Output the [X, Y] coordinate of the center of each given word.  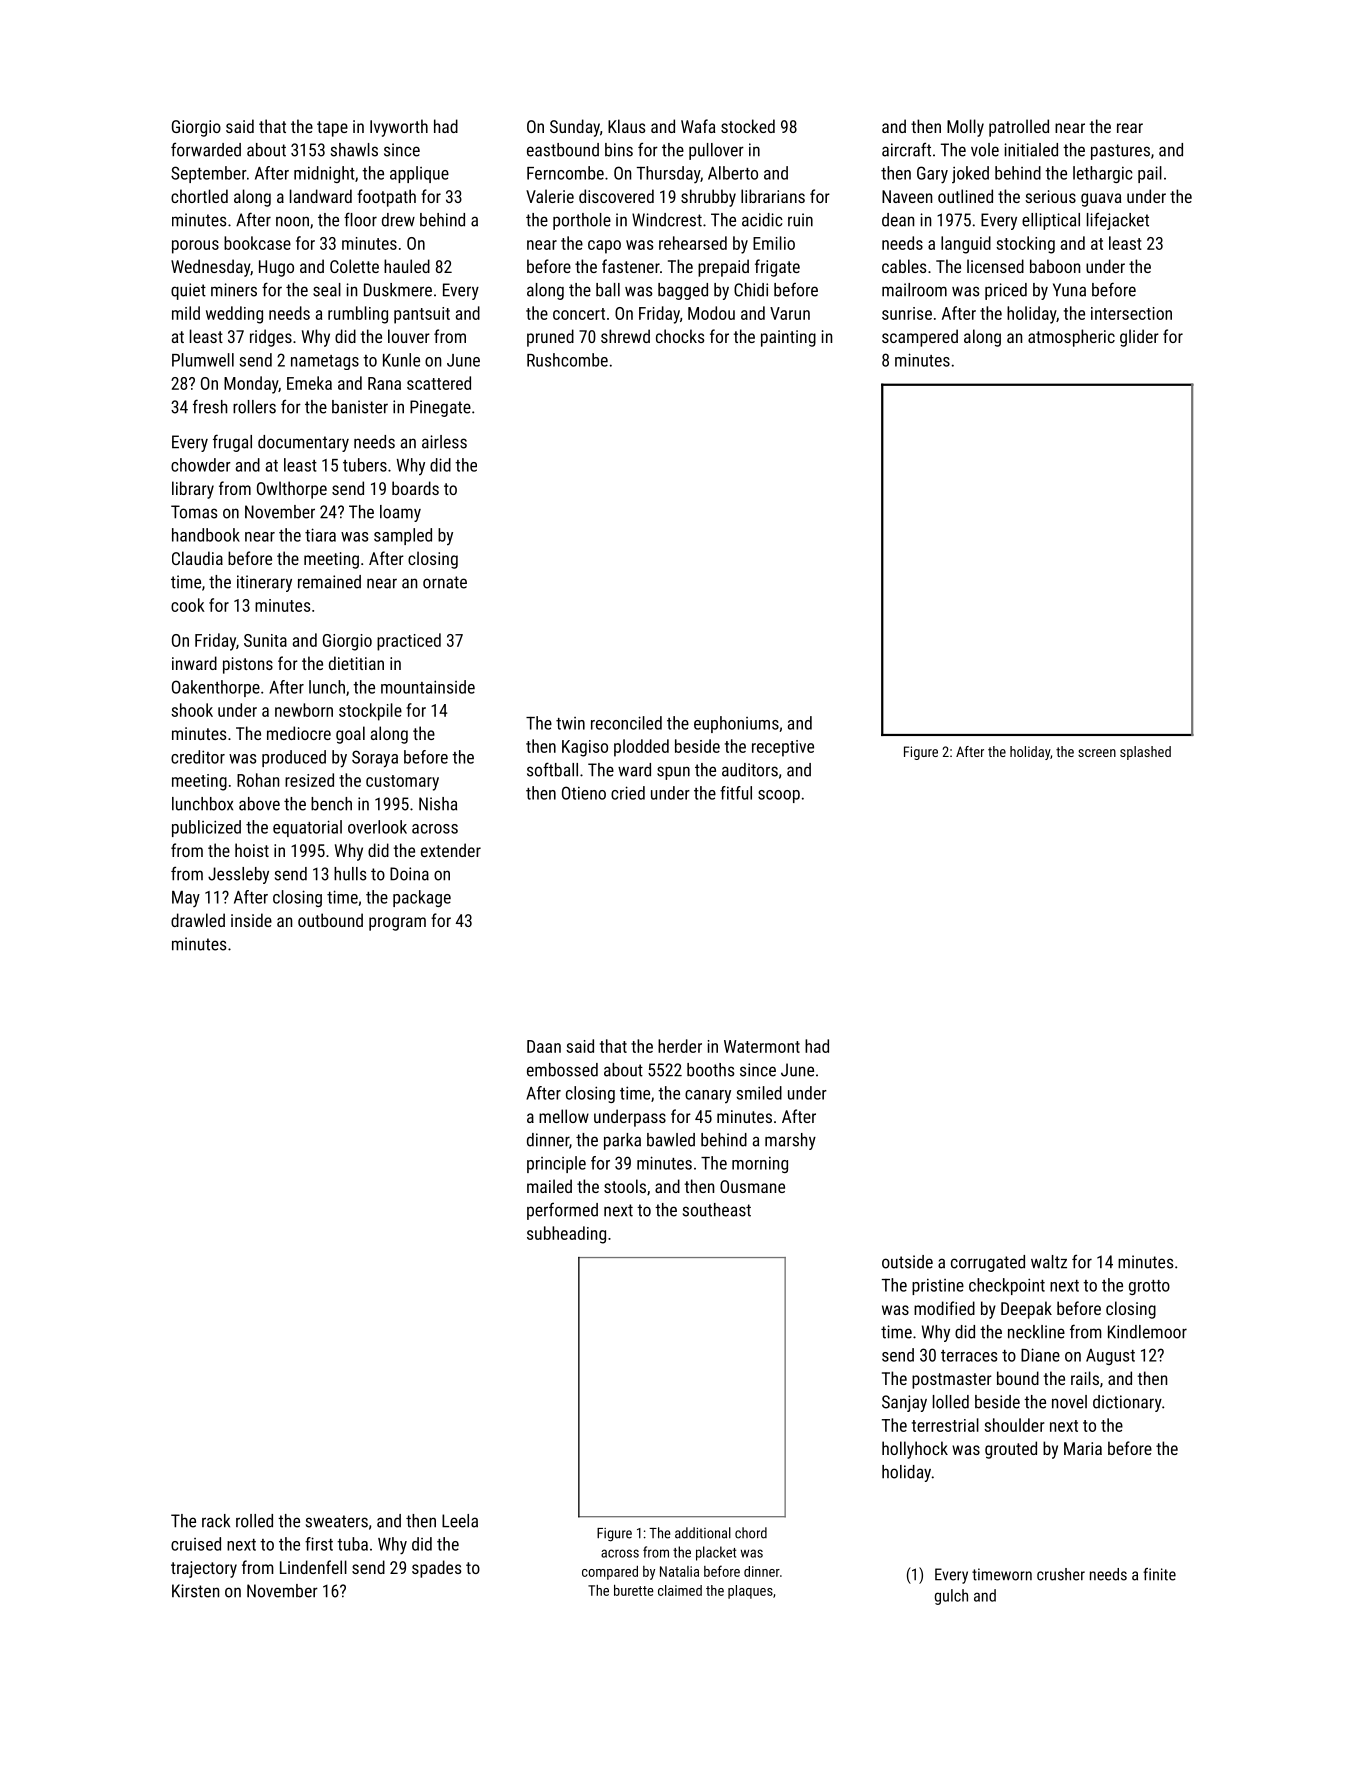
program [397, 924]
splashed [1145, 753]
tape [332, 129]
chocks [680, 336]
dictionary [1127, 1403]
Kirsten [195, 1591]
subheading [566, 1235]
